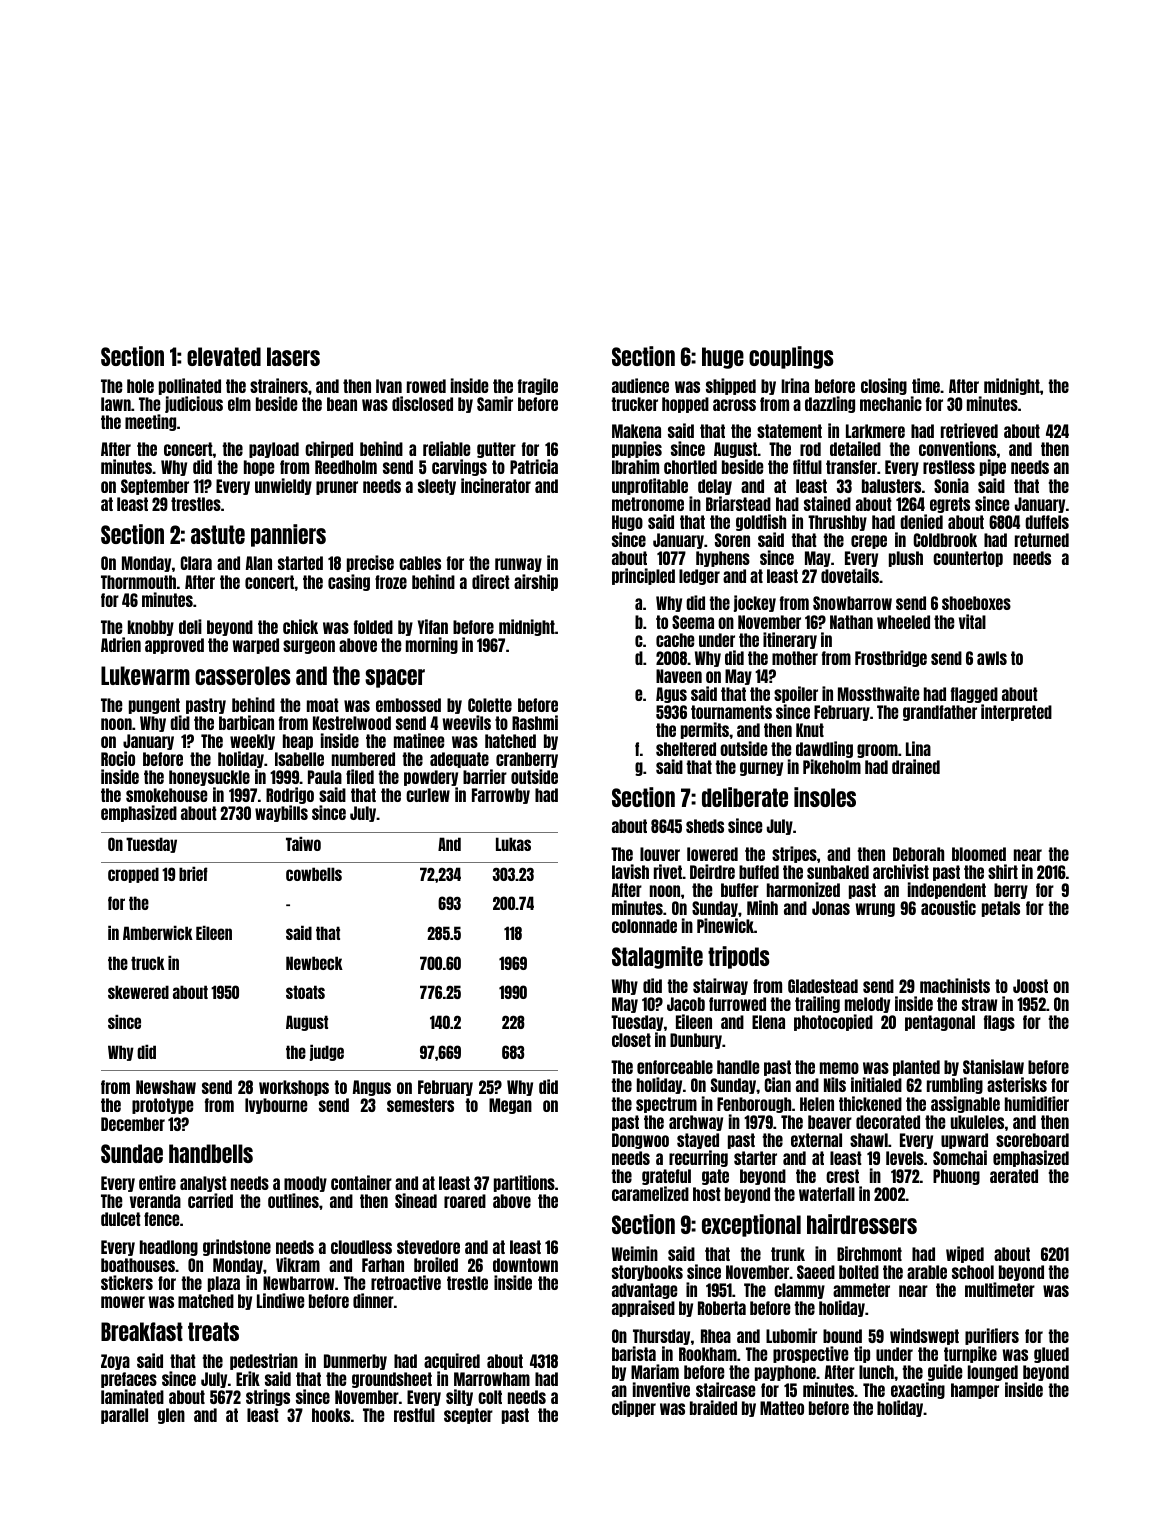  Describe the element at coordinates (140, 386) in the document. I see `hole` at that location.
